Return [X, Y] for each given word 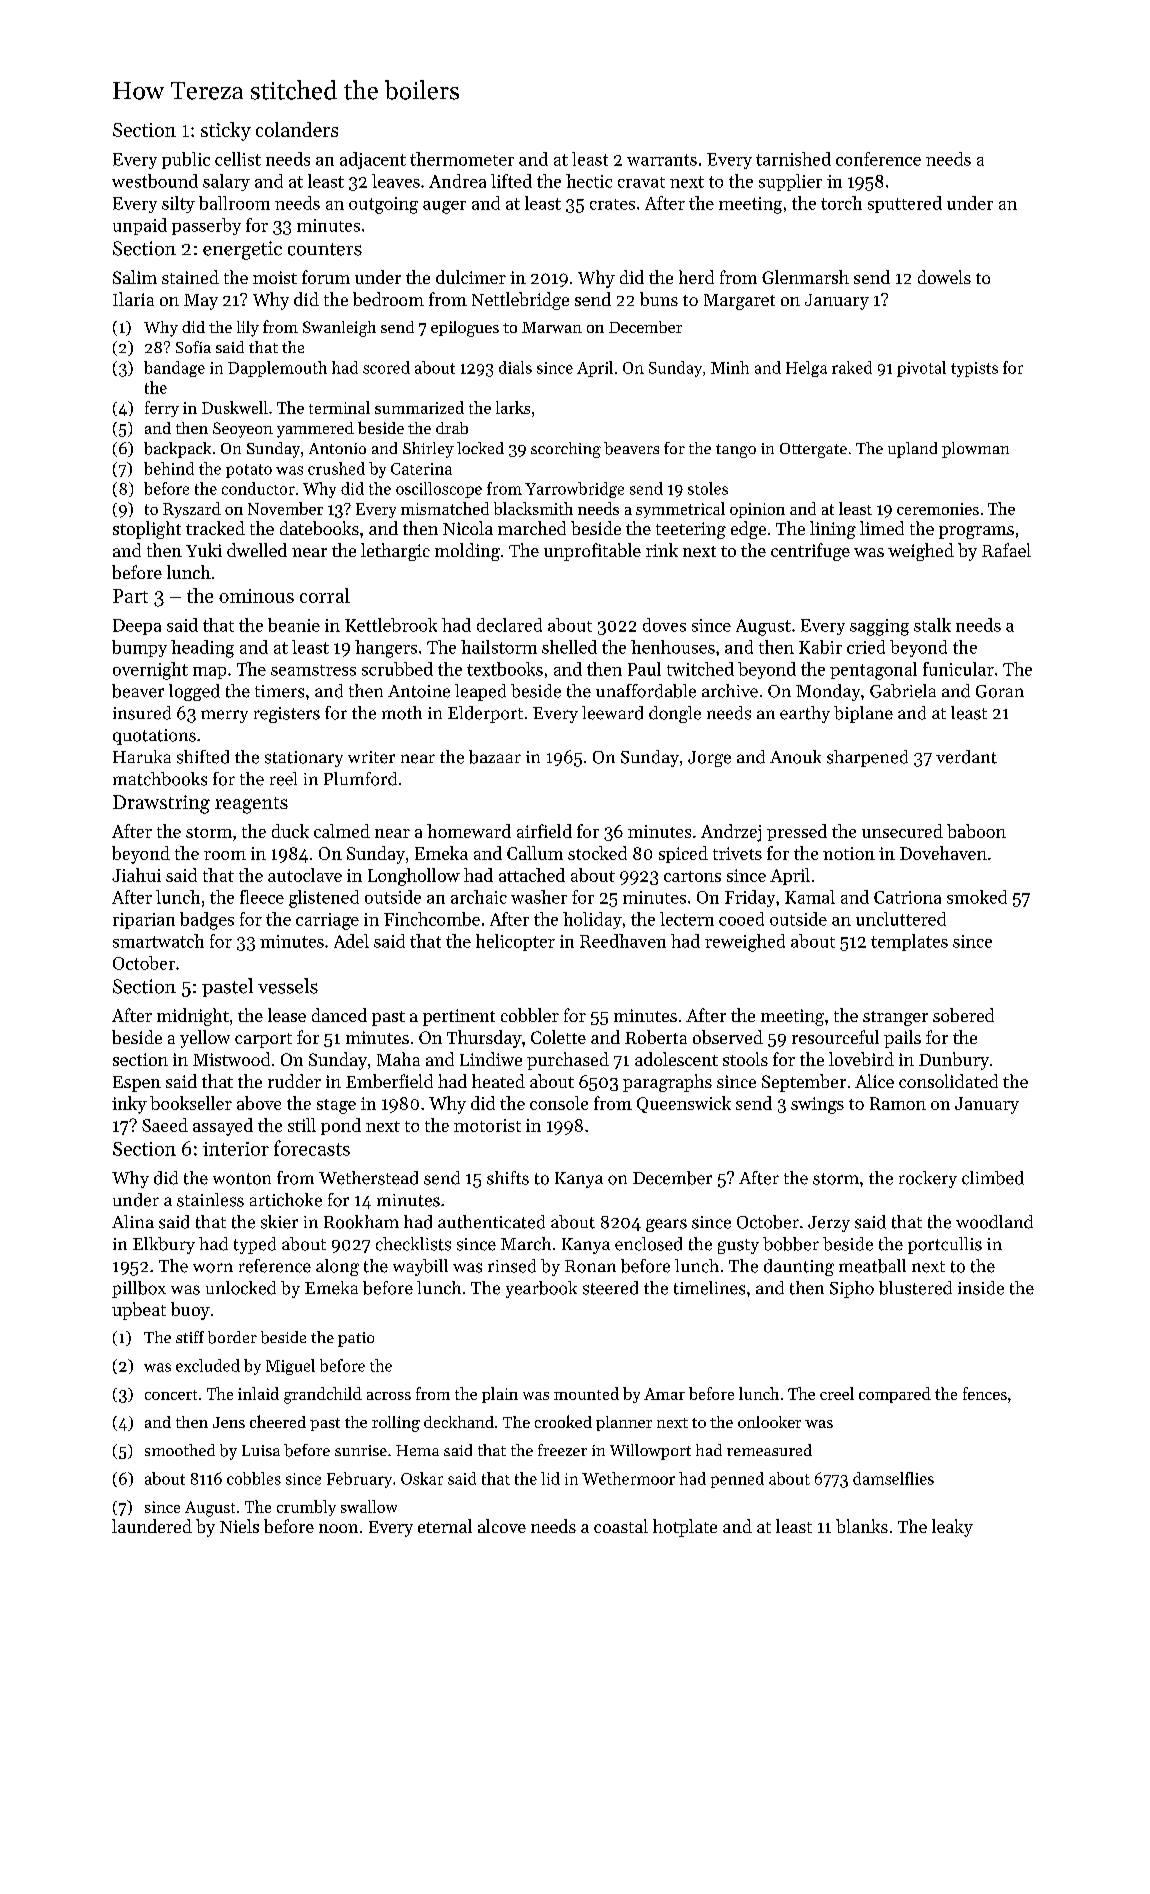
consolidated [948, 1081]
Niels [239, 1526]
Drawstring [161, 804]
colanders [297, 129]
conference [878, 159]
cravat [641, 182]
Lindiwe [491, 1059]
